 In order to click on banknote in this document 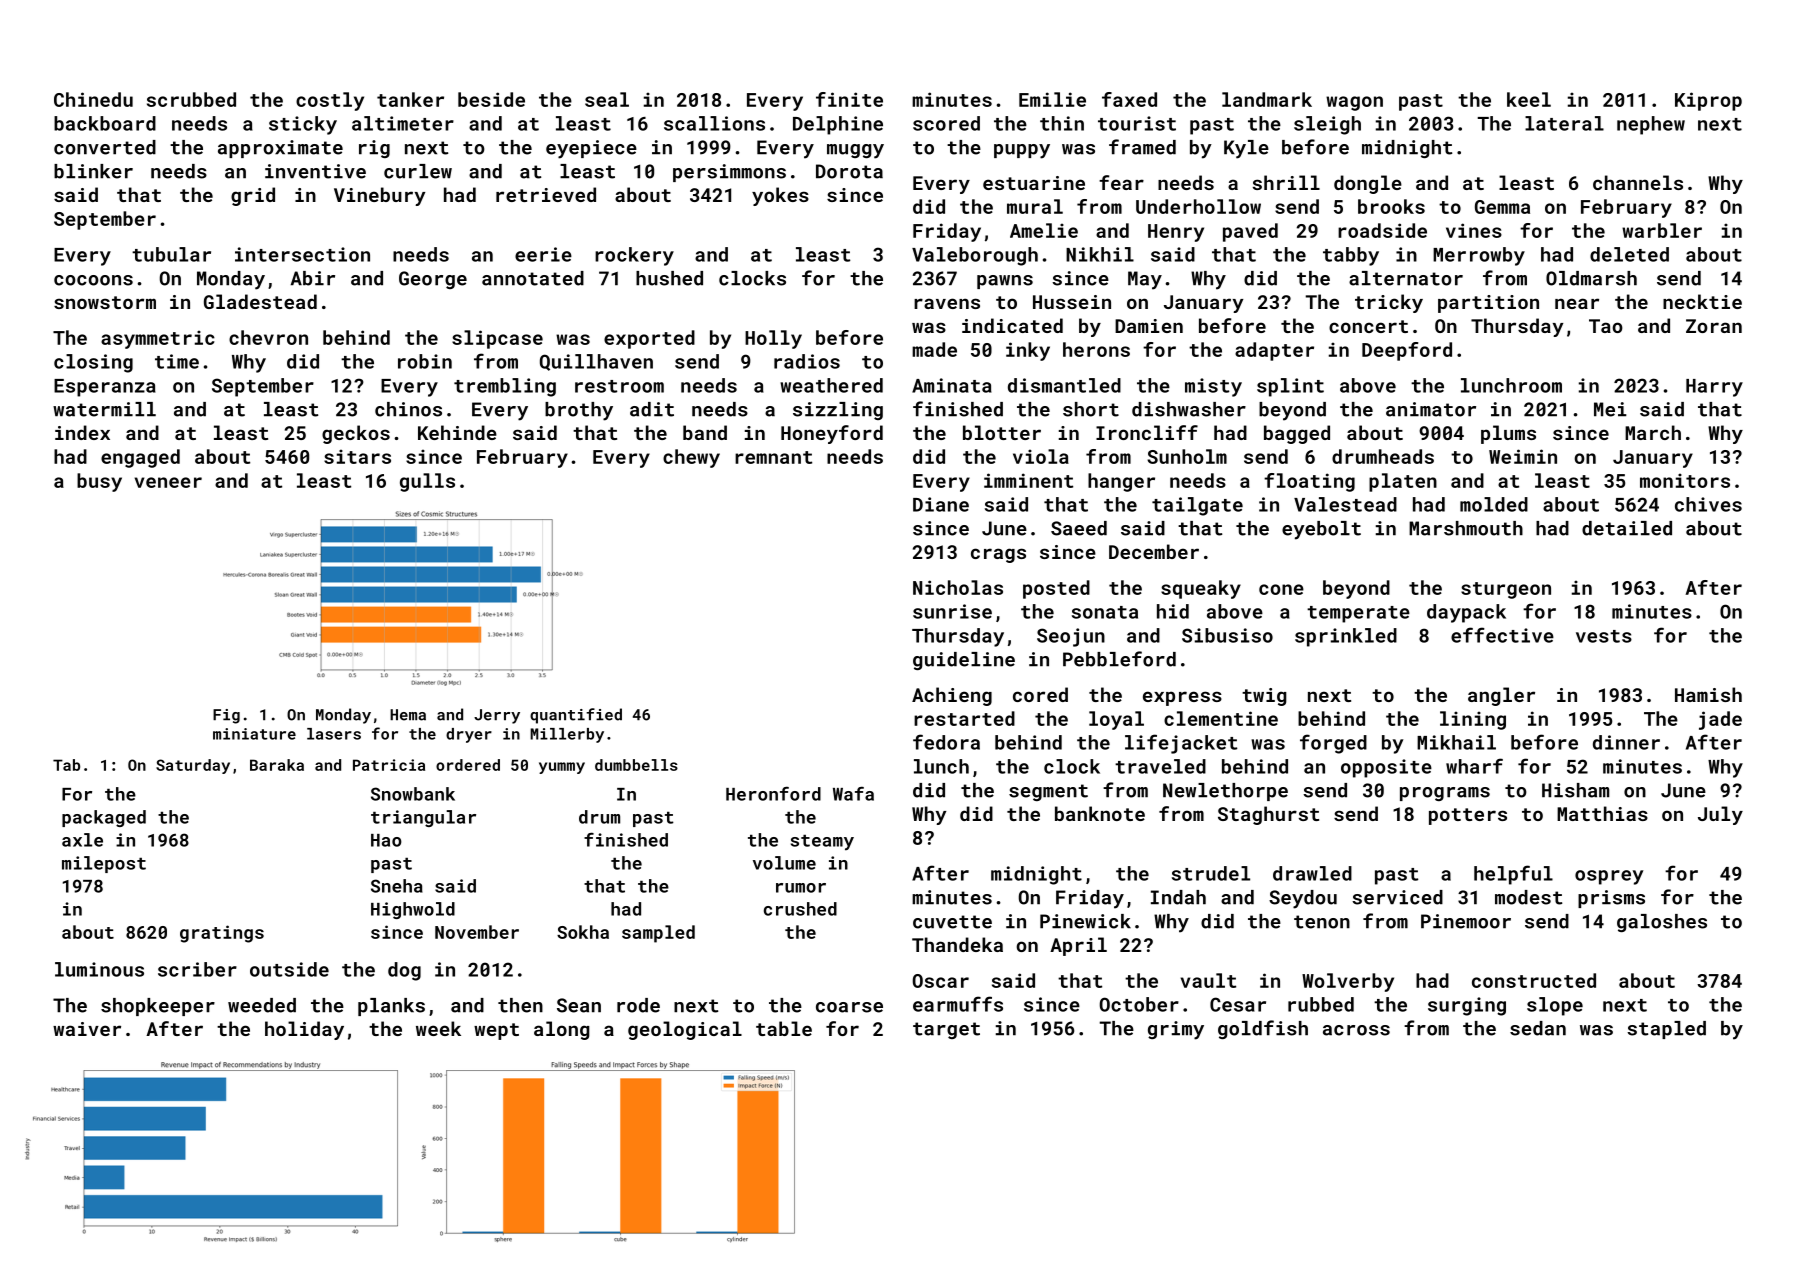, I will do `click(1100, 813)`.
